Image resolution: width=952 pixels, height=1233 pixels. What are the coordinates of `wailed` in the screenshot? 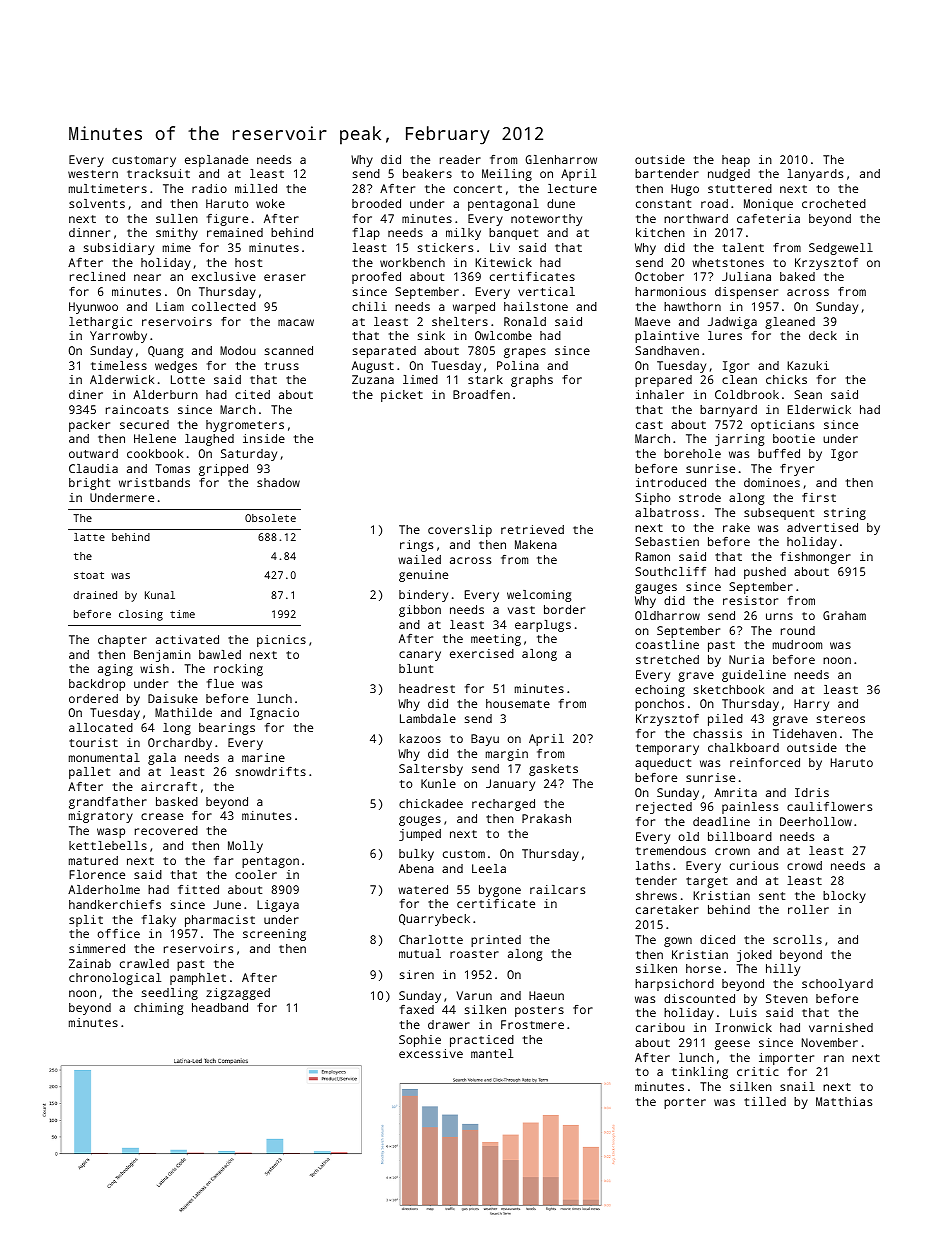 It's located at (419, 559).
